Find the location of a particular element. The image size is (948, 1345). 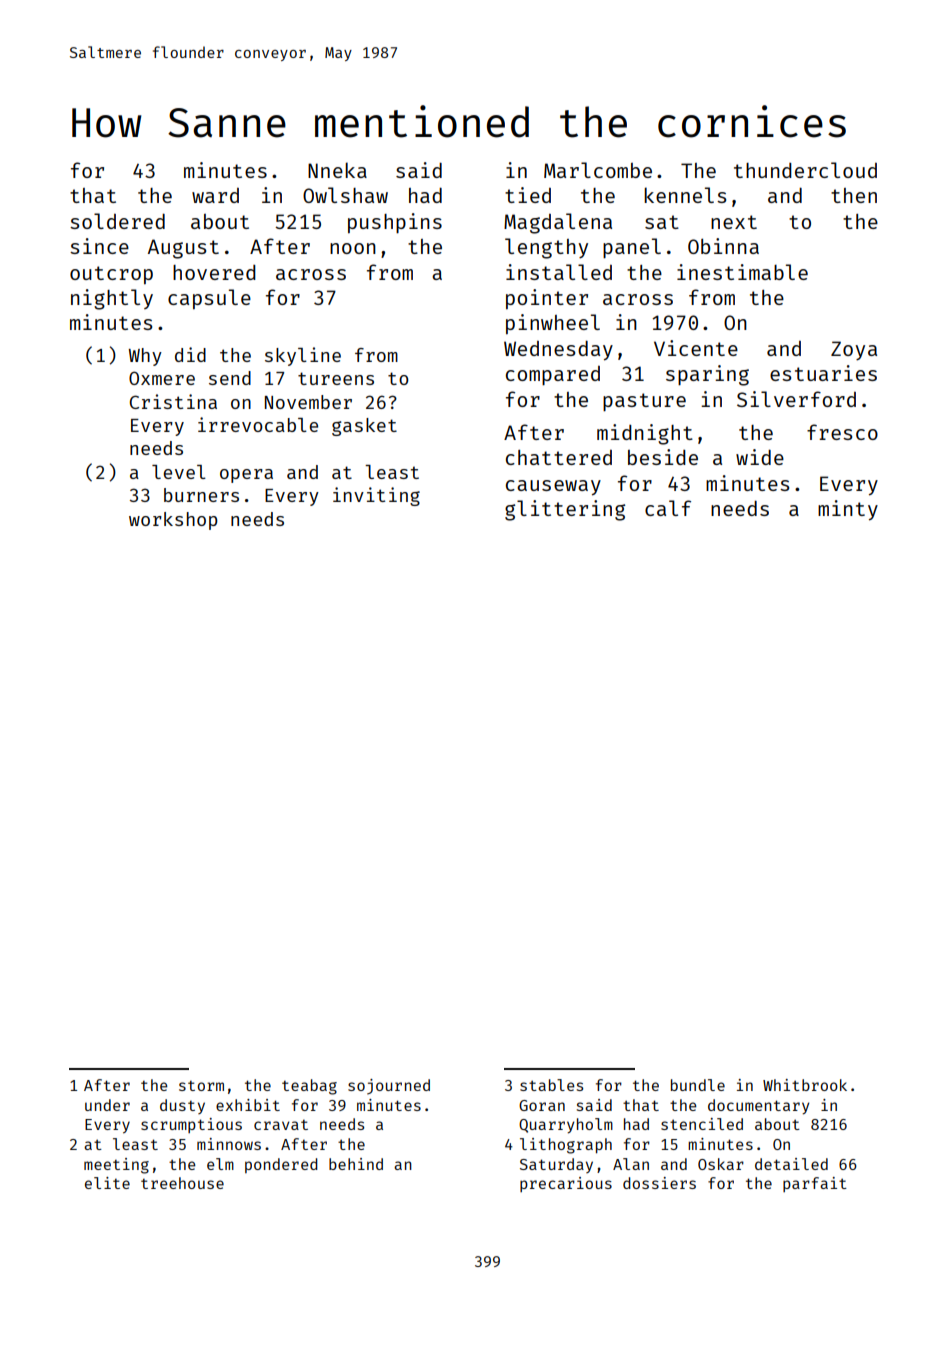

dusty is located at coordinates (182, 1106).
